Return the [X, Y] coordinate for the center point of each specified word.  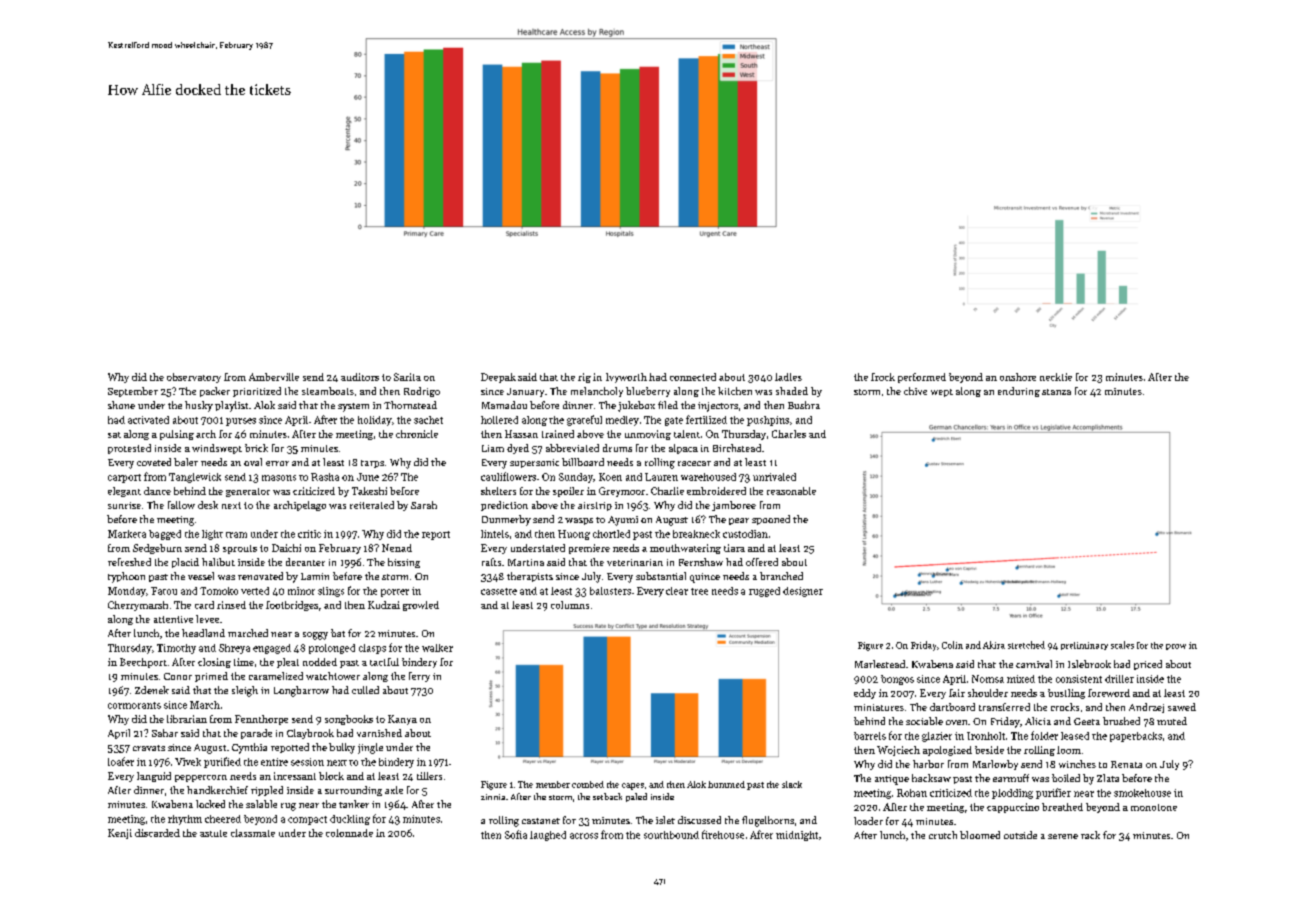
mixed [1021, 679]
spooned [771, 520]
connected [693, 377]
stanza [1056, 392]
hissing [404, 563]
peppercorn [201, 778]
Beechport [143, 663]
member [553, 784]
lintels [495, 534]
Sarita [407, 377]
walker [437, 648]
